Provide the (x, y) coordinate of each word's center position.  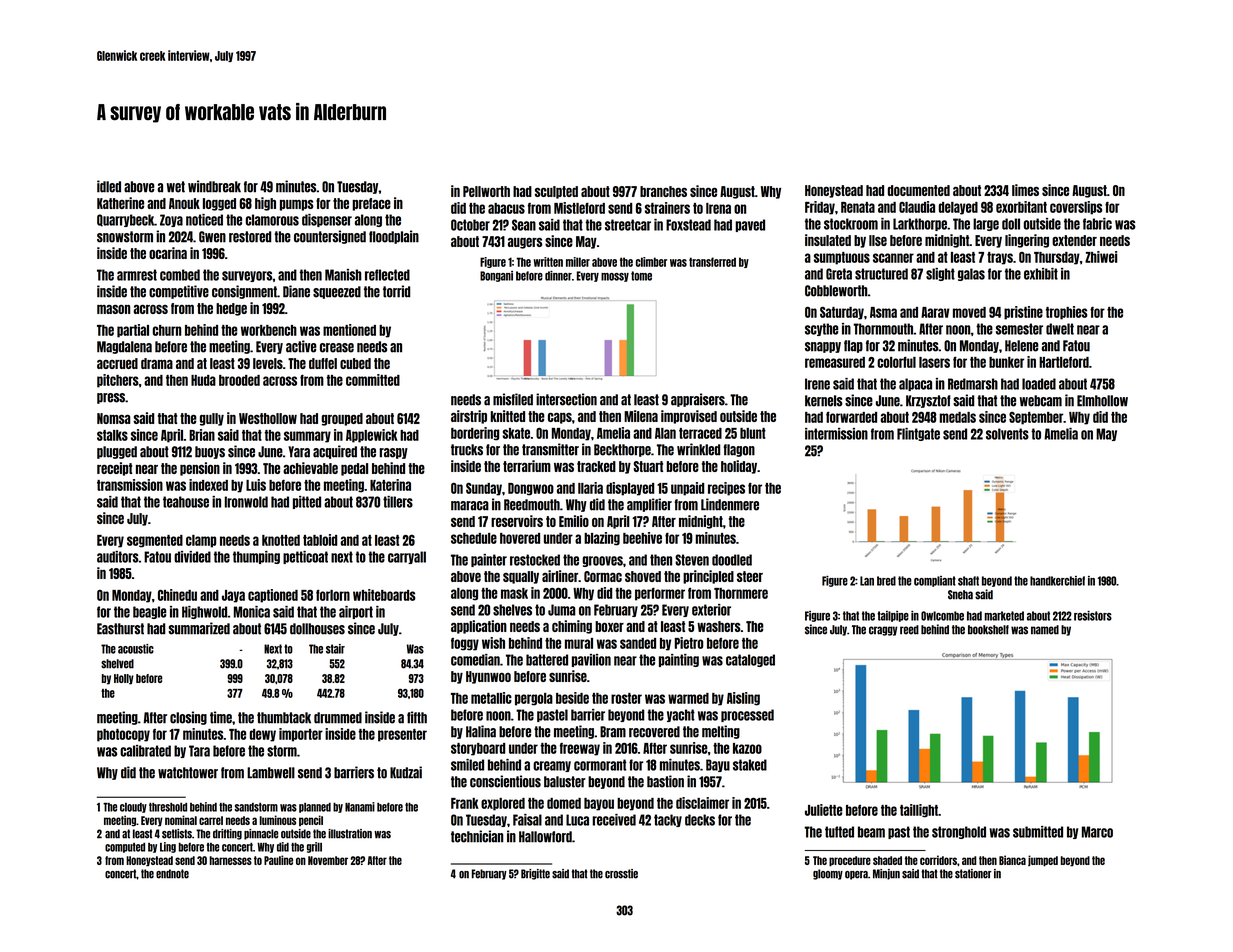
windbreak (214, 186)
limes (1025, 190)
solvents (1007, 434)
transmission (130, 485)
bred (886, 581)
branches (663, 191)
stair (335, 649)
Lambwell (271, 773)
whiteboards (384, 595)
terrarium (527, 466)
